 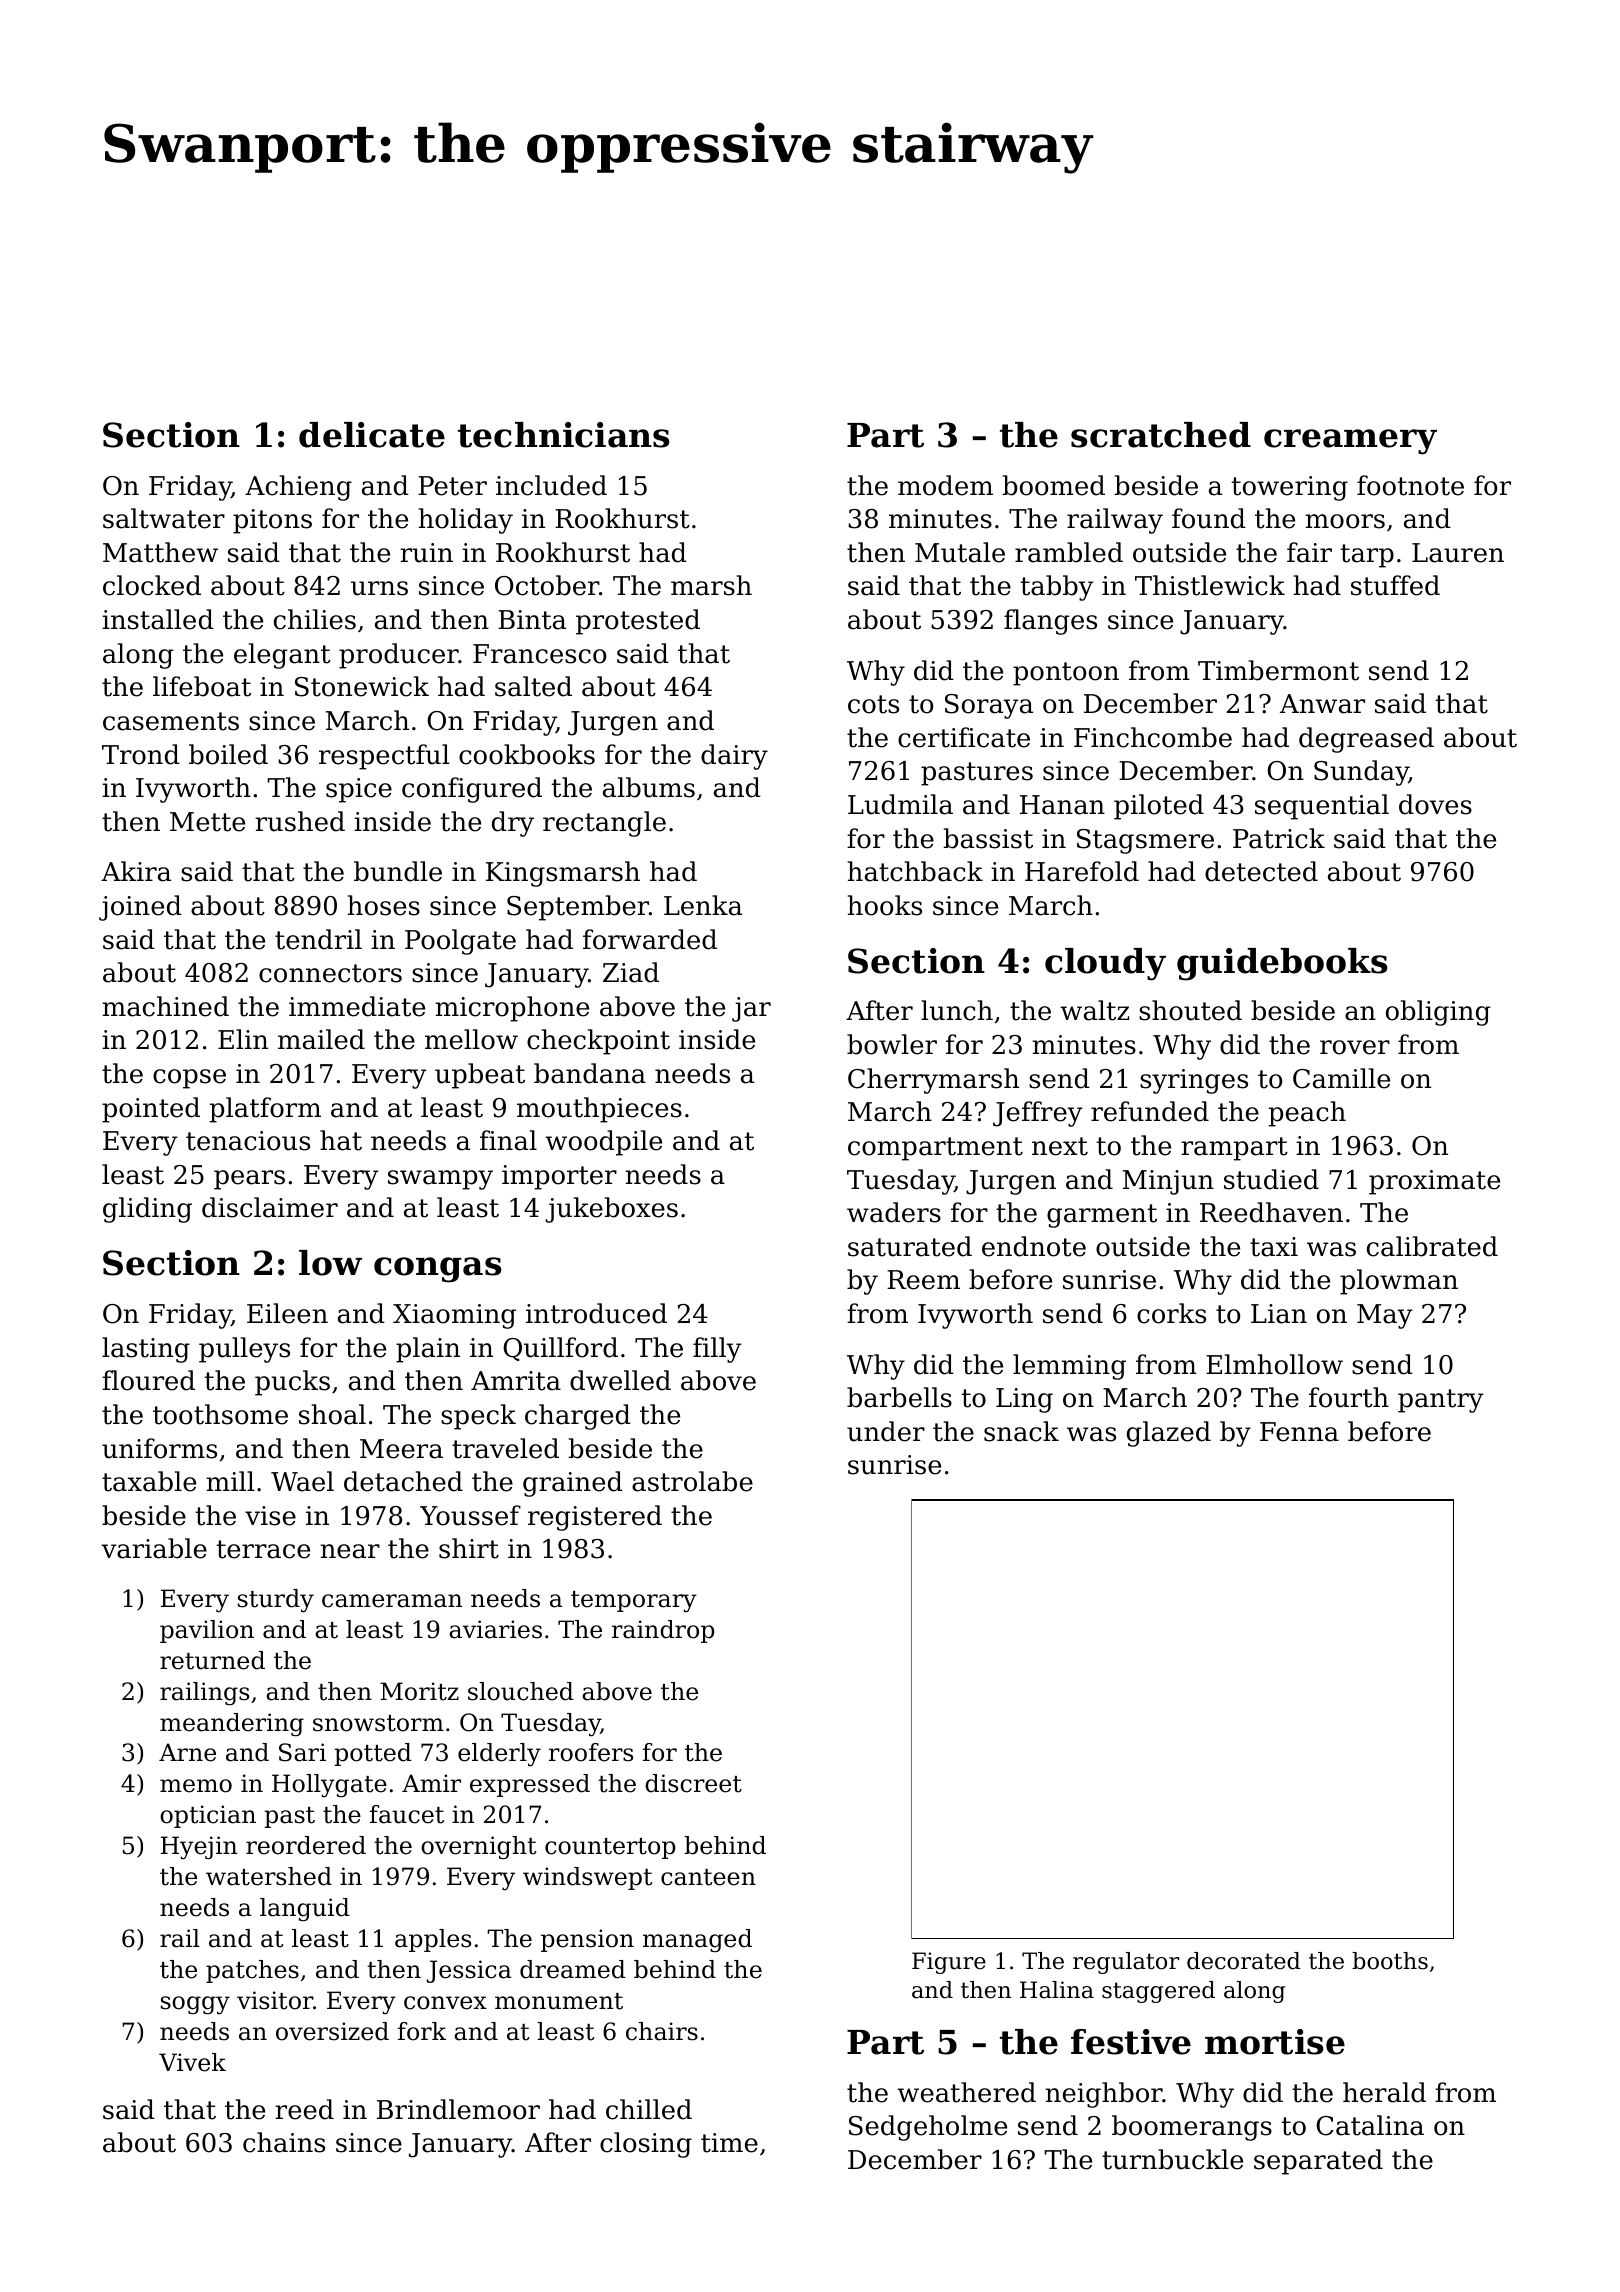 I want to click on pantry, so click(x=1441, y=1401).
